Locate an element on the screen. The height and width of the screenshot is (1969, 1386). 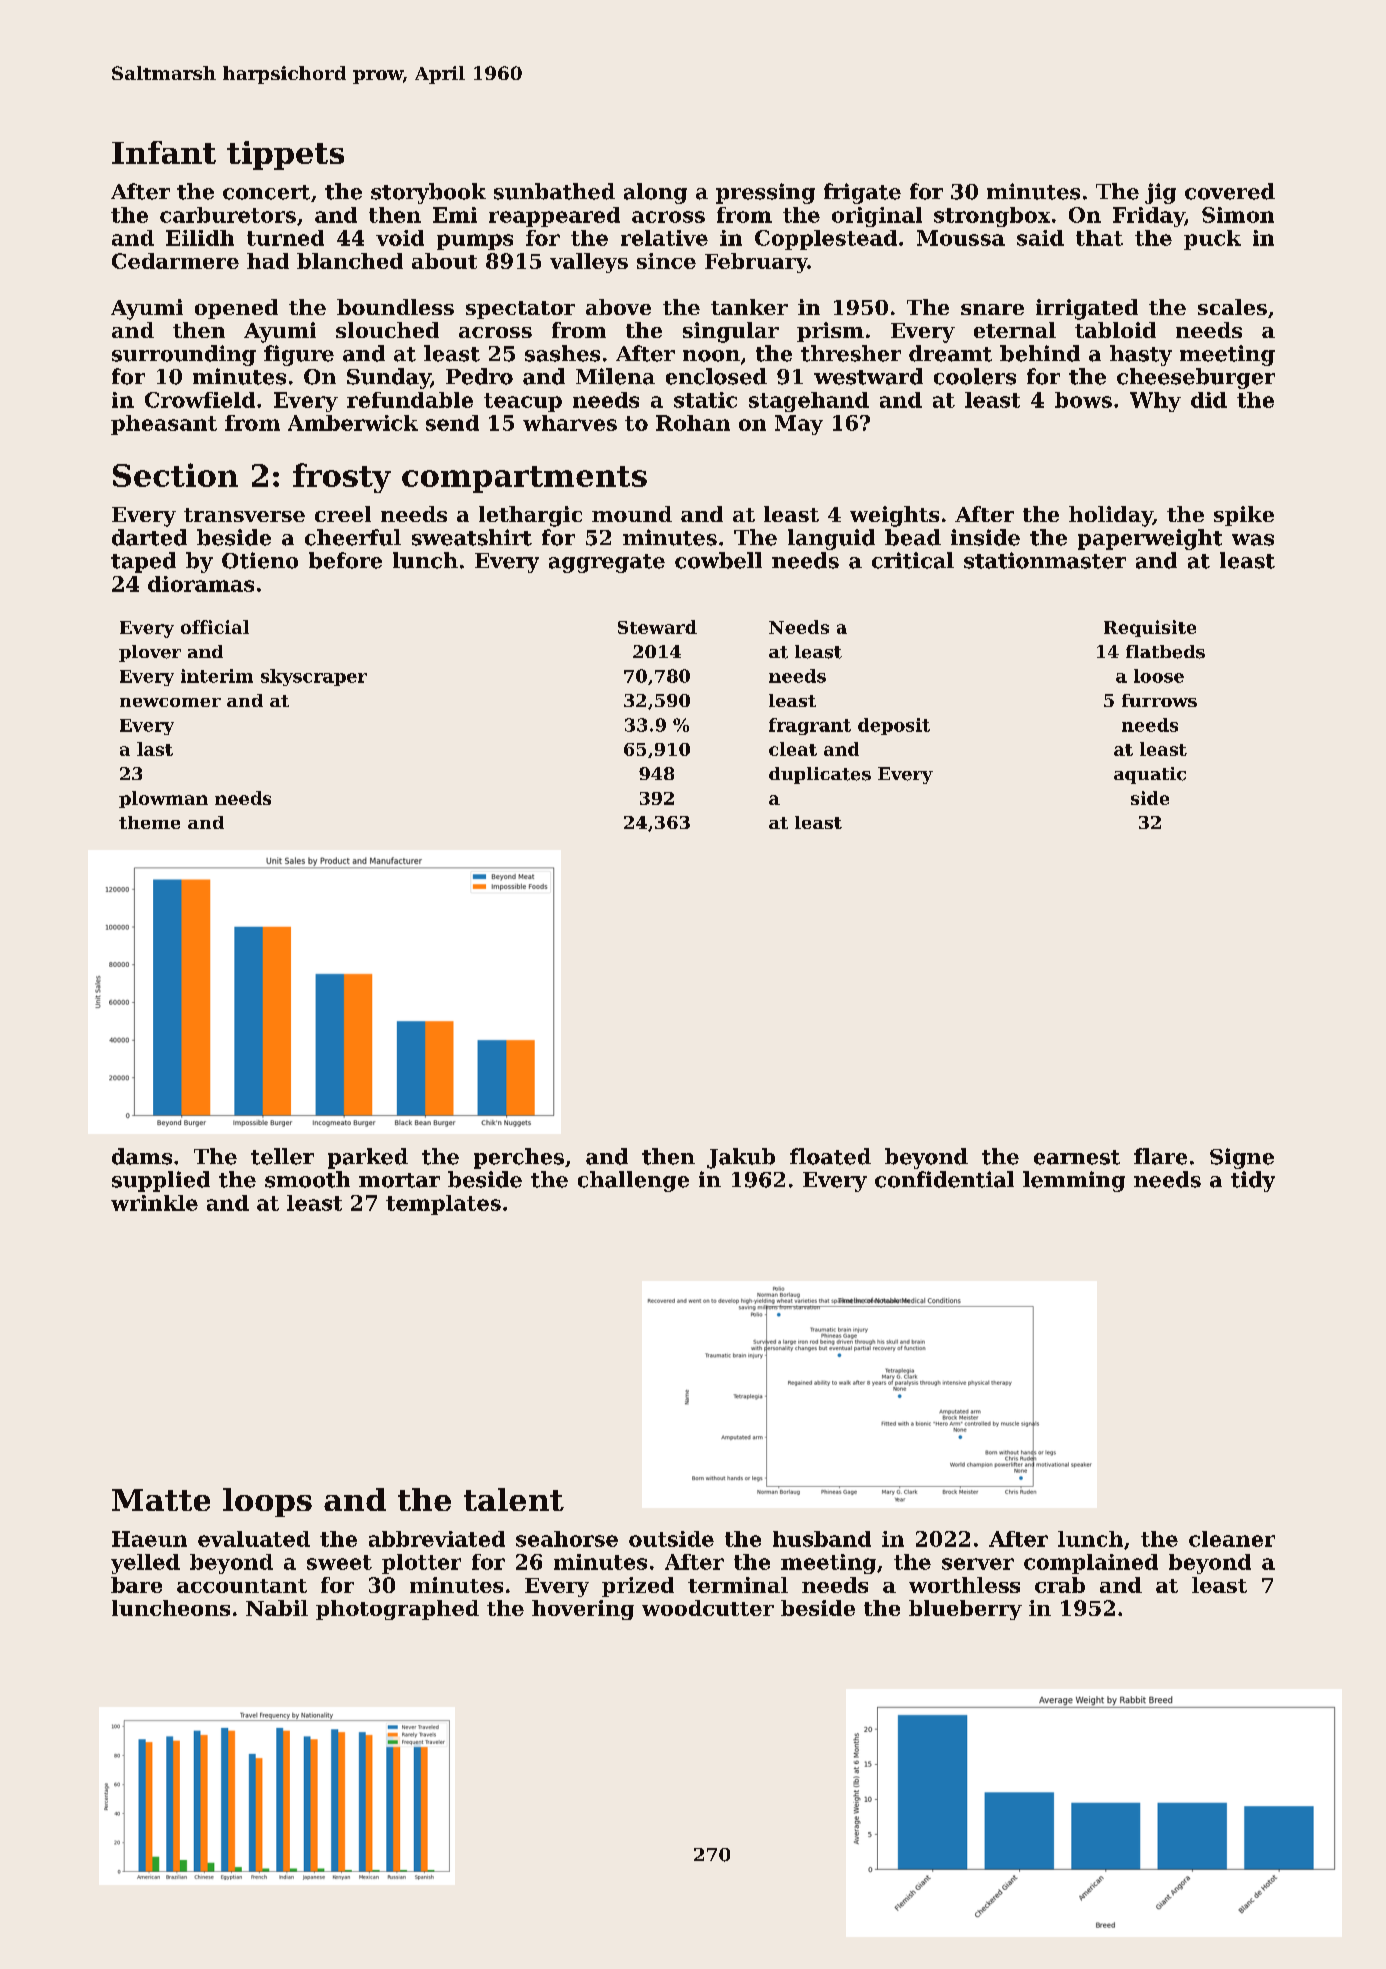
theme is located at coordinates (149, 822).
